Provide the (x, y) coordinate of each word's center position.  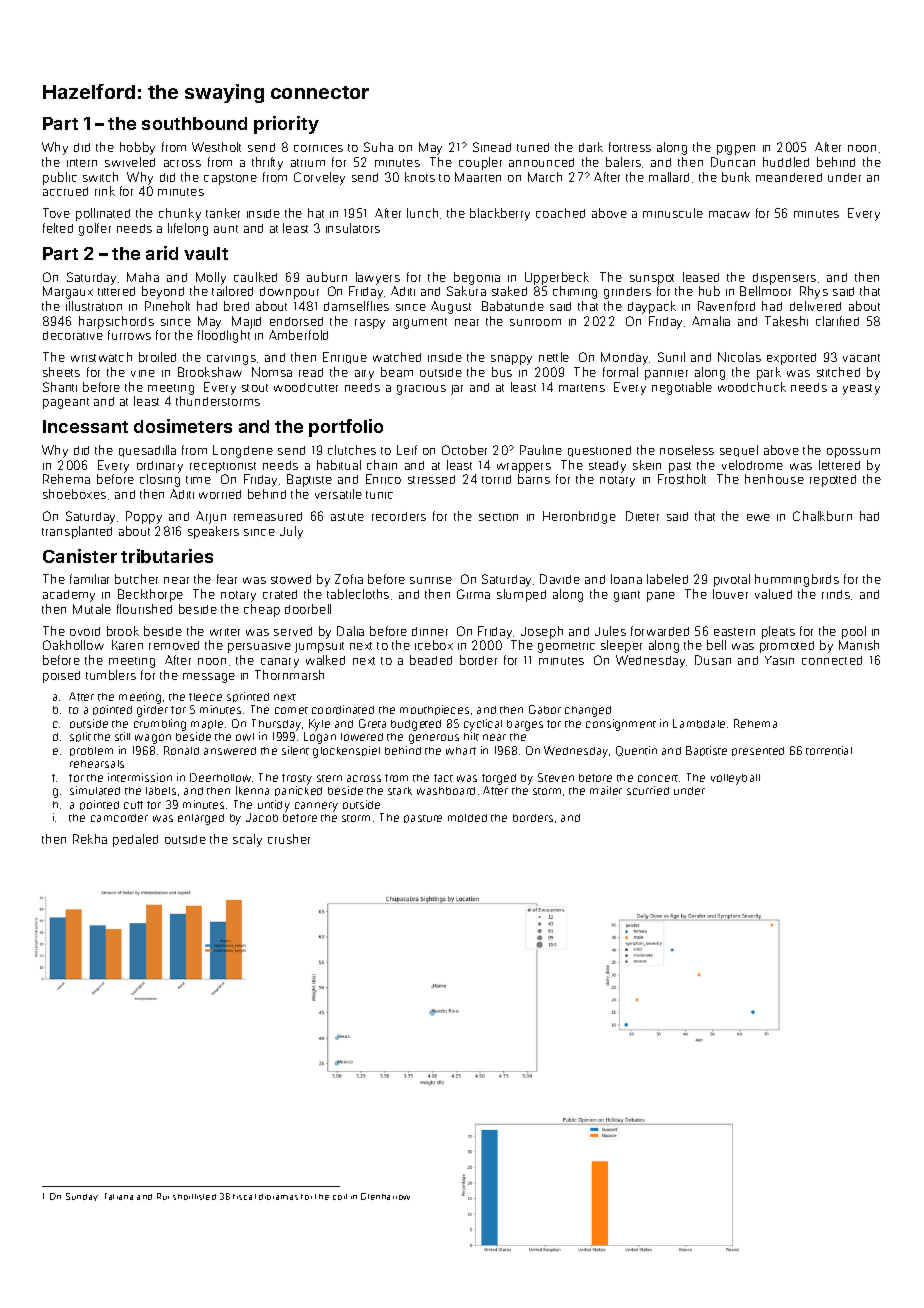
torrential (829, 750)
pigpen (736, 150)
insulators (353, 228)
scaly (247, 840)
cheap (262, 610)
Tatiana (119, 1196)
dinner (430, 631)
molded (467, 818)
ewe (758, 517)
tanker (223, 213)
